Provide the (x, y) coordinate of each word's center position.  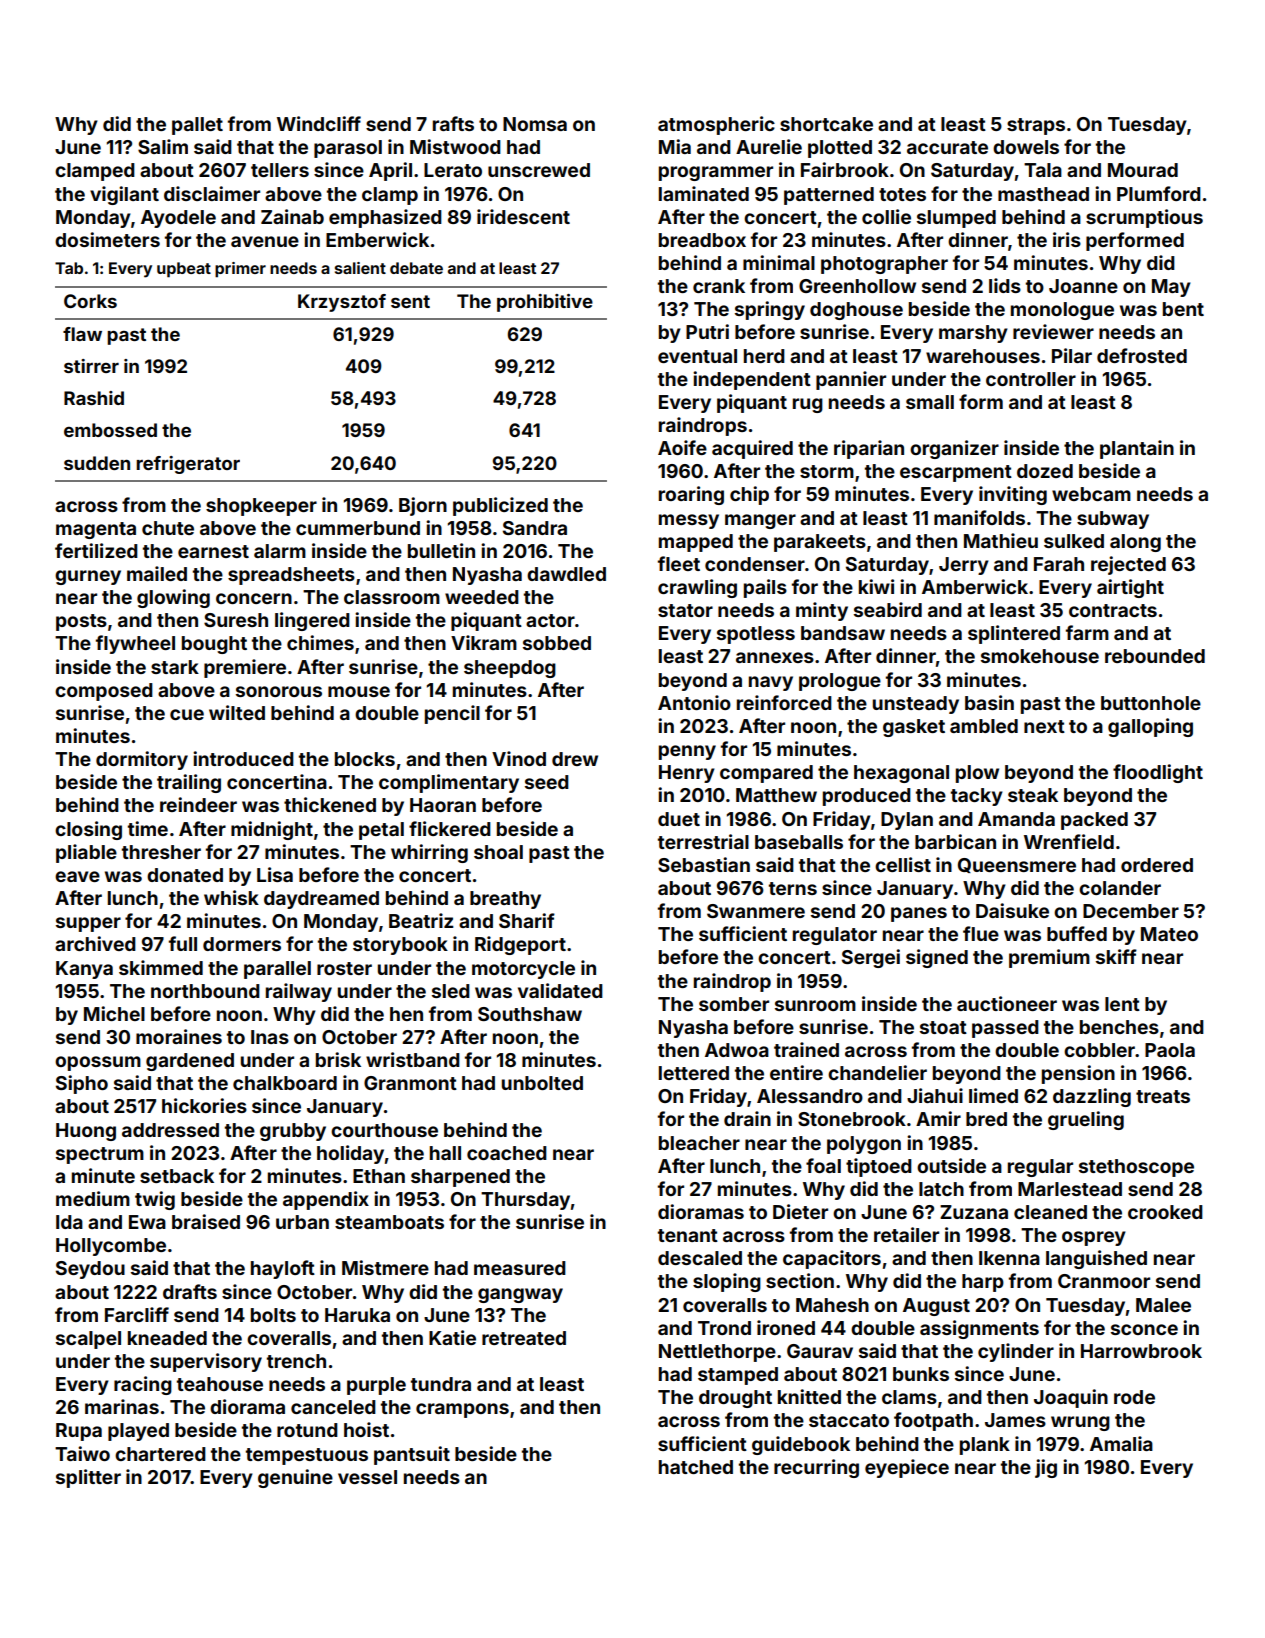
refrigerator (188, 465)
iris (1067, 239)
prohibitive (545, 303)
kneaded (167, 1338)
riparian (869, 449)
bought (214, 645)
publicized (500, 506)
